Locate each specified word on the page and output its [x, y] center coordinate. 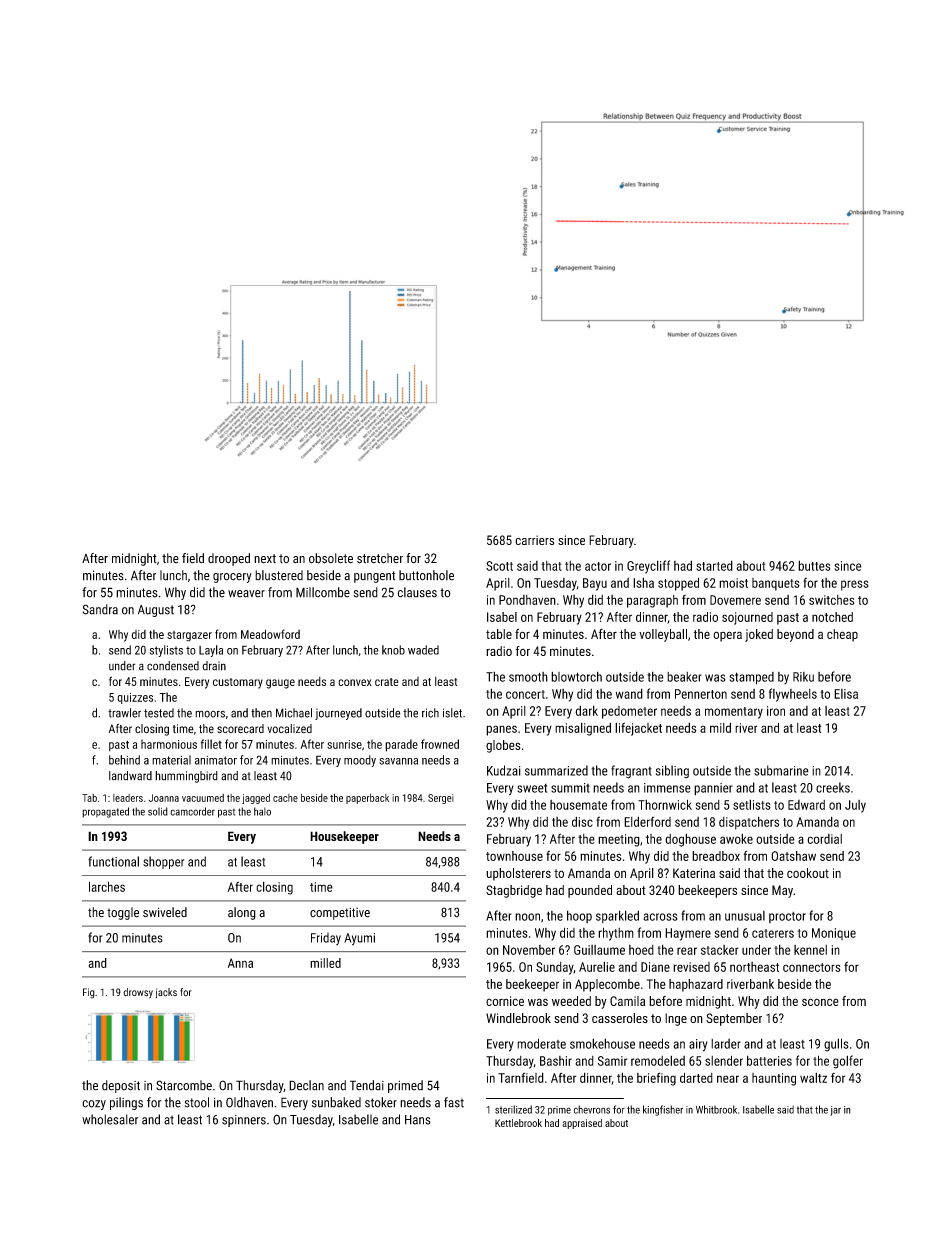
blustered [279, 575]
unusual [745, 916]
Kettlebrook [518, 1123]
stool [197, 1102]
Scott [499, 566]
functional [113, 861]
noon [527, 917]
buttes [814, 565]
